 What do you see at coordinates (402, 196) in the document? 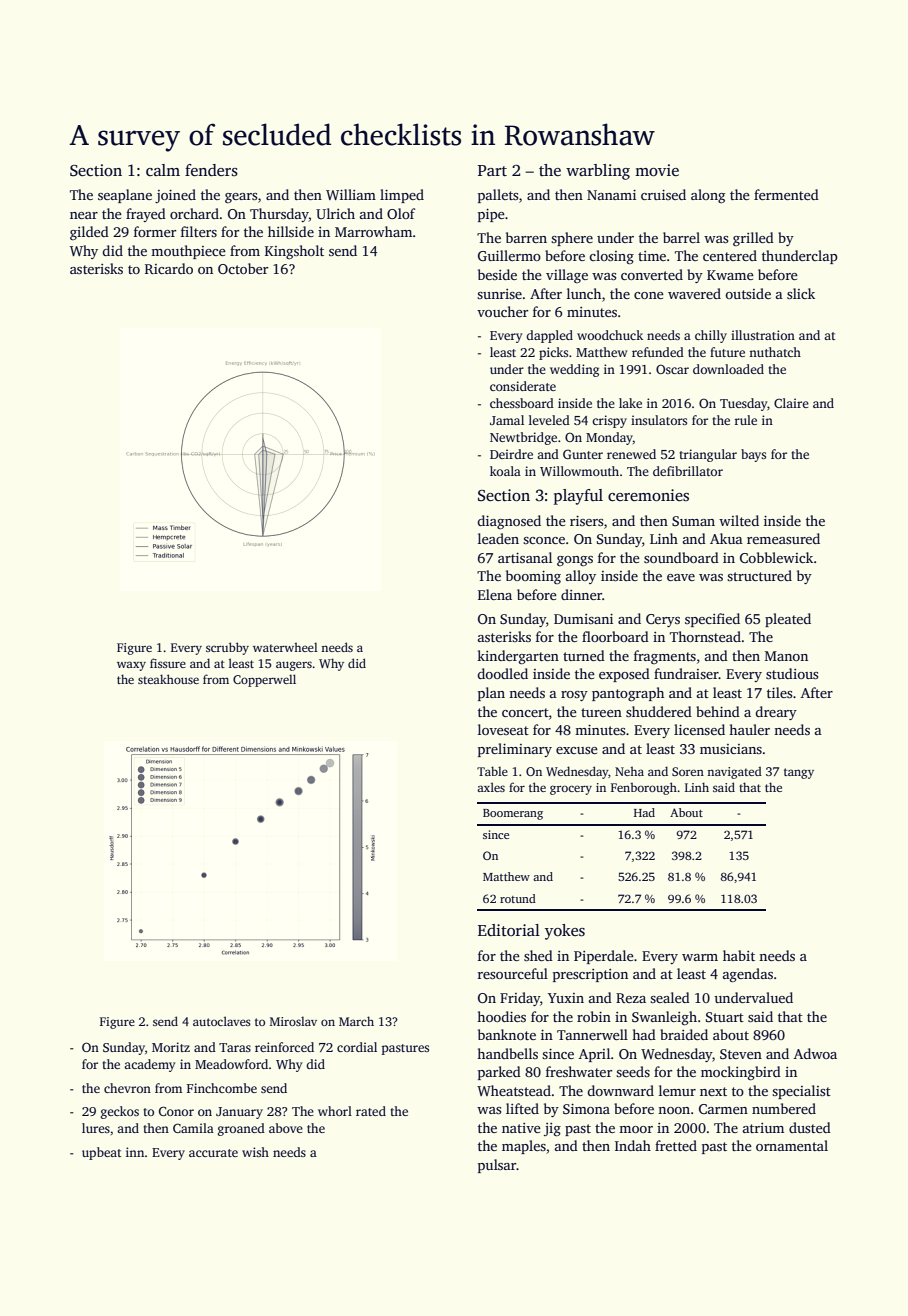
I see `limped` at bounding box center [402, 196].
